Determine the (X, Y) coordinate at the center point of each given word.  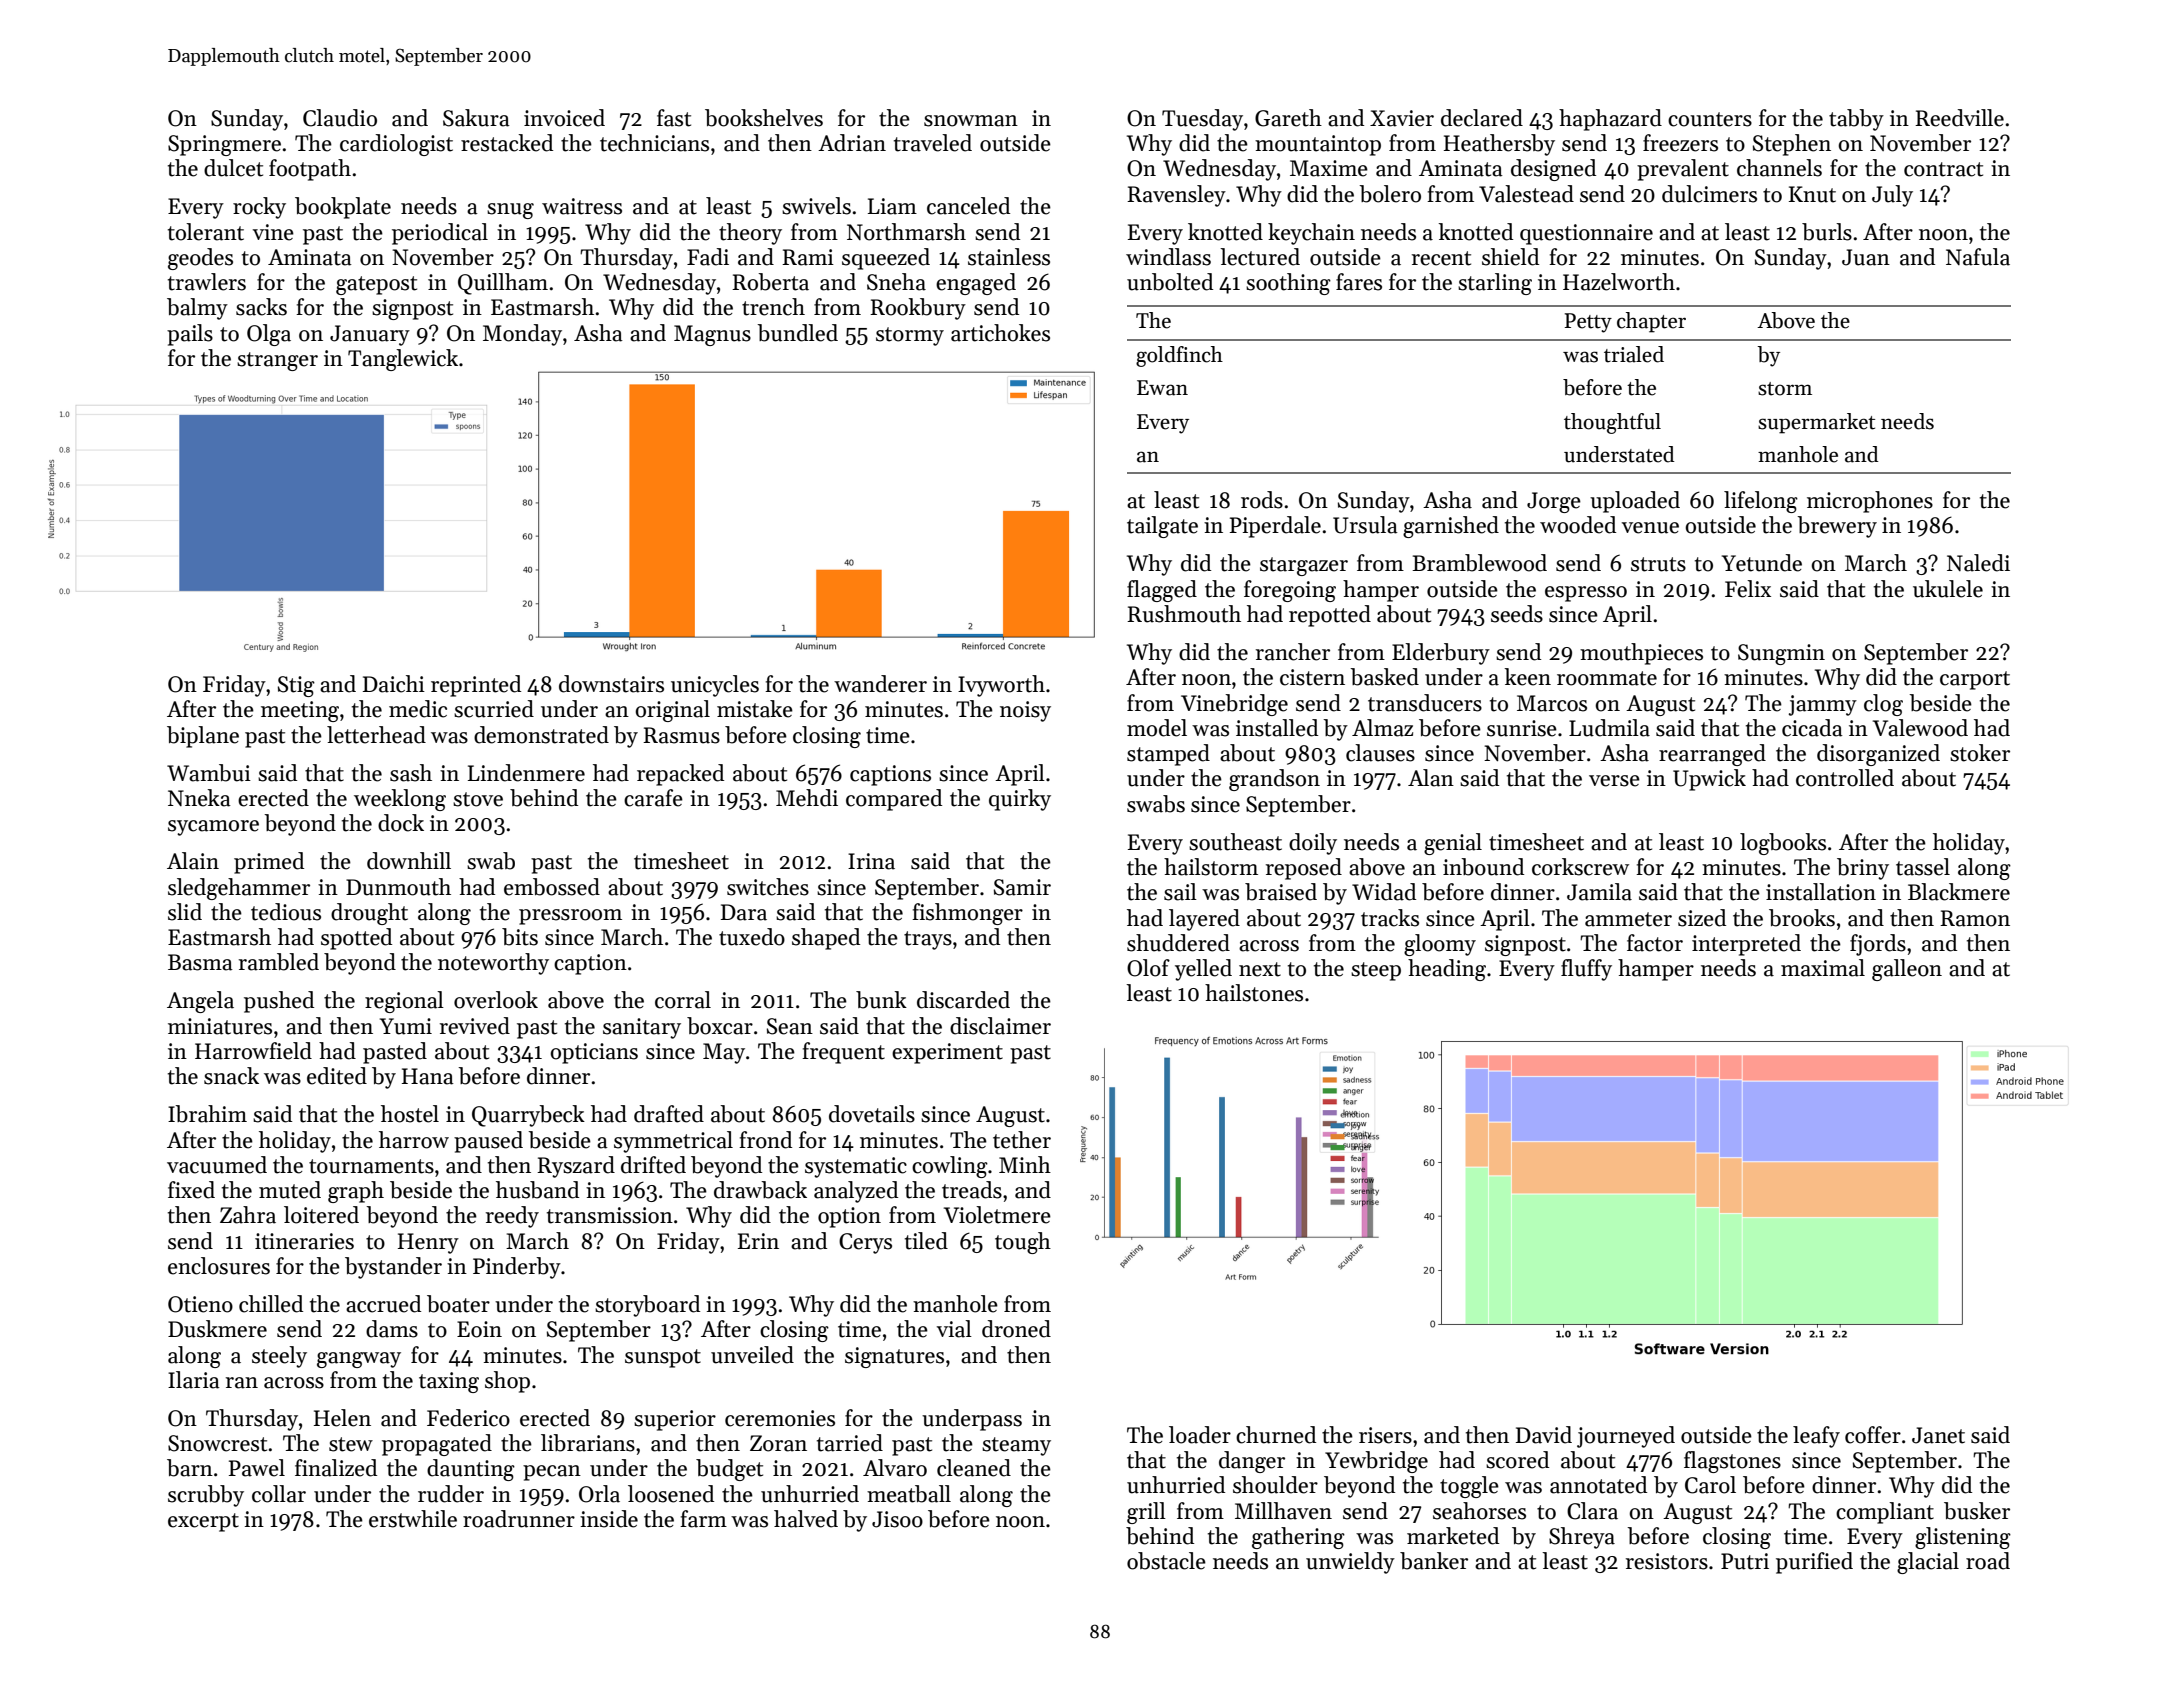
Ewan (1162, 388)
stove (478, 799)
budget (729, 1470)
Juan (1866, 257)
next (1260, 969)
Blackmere (1959, 892)
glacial (1928, 1563)
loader (1200, 1435)
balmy (197, 309)
